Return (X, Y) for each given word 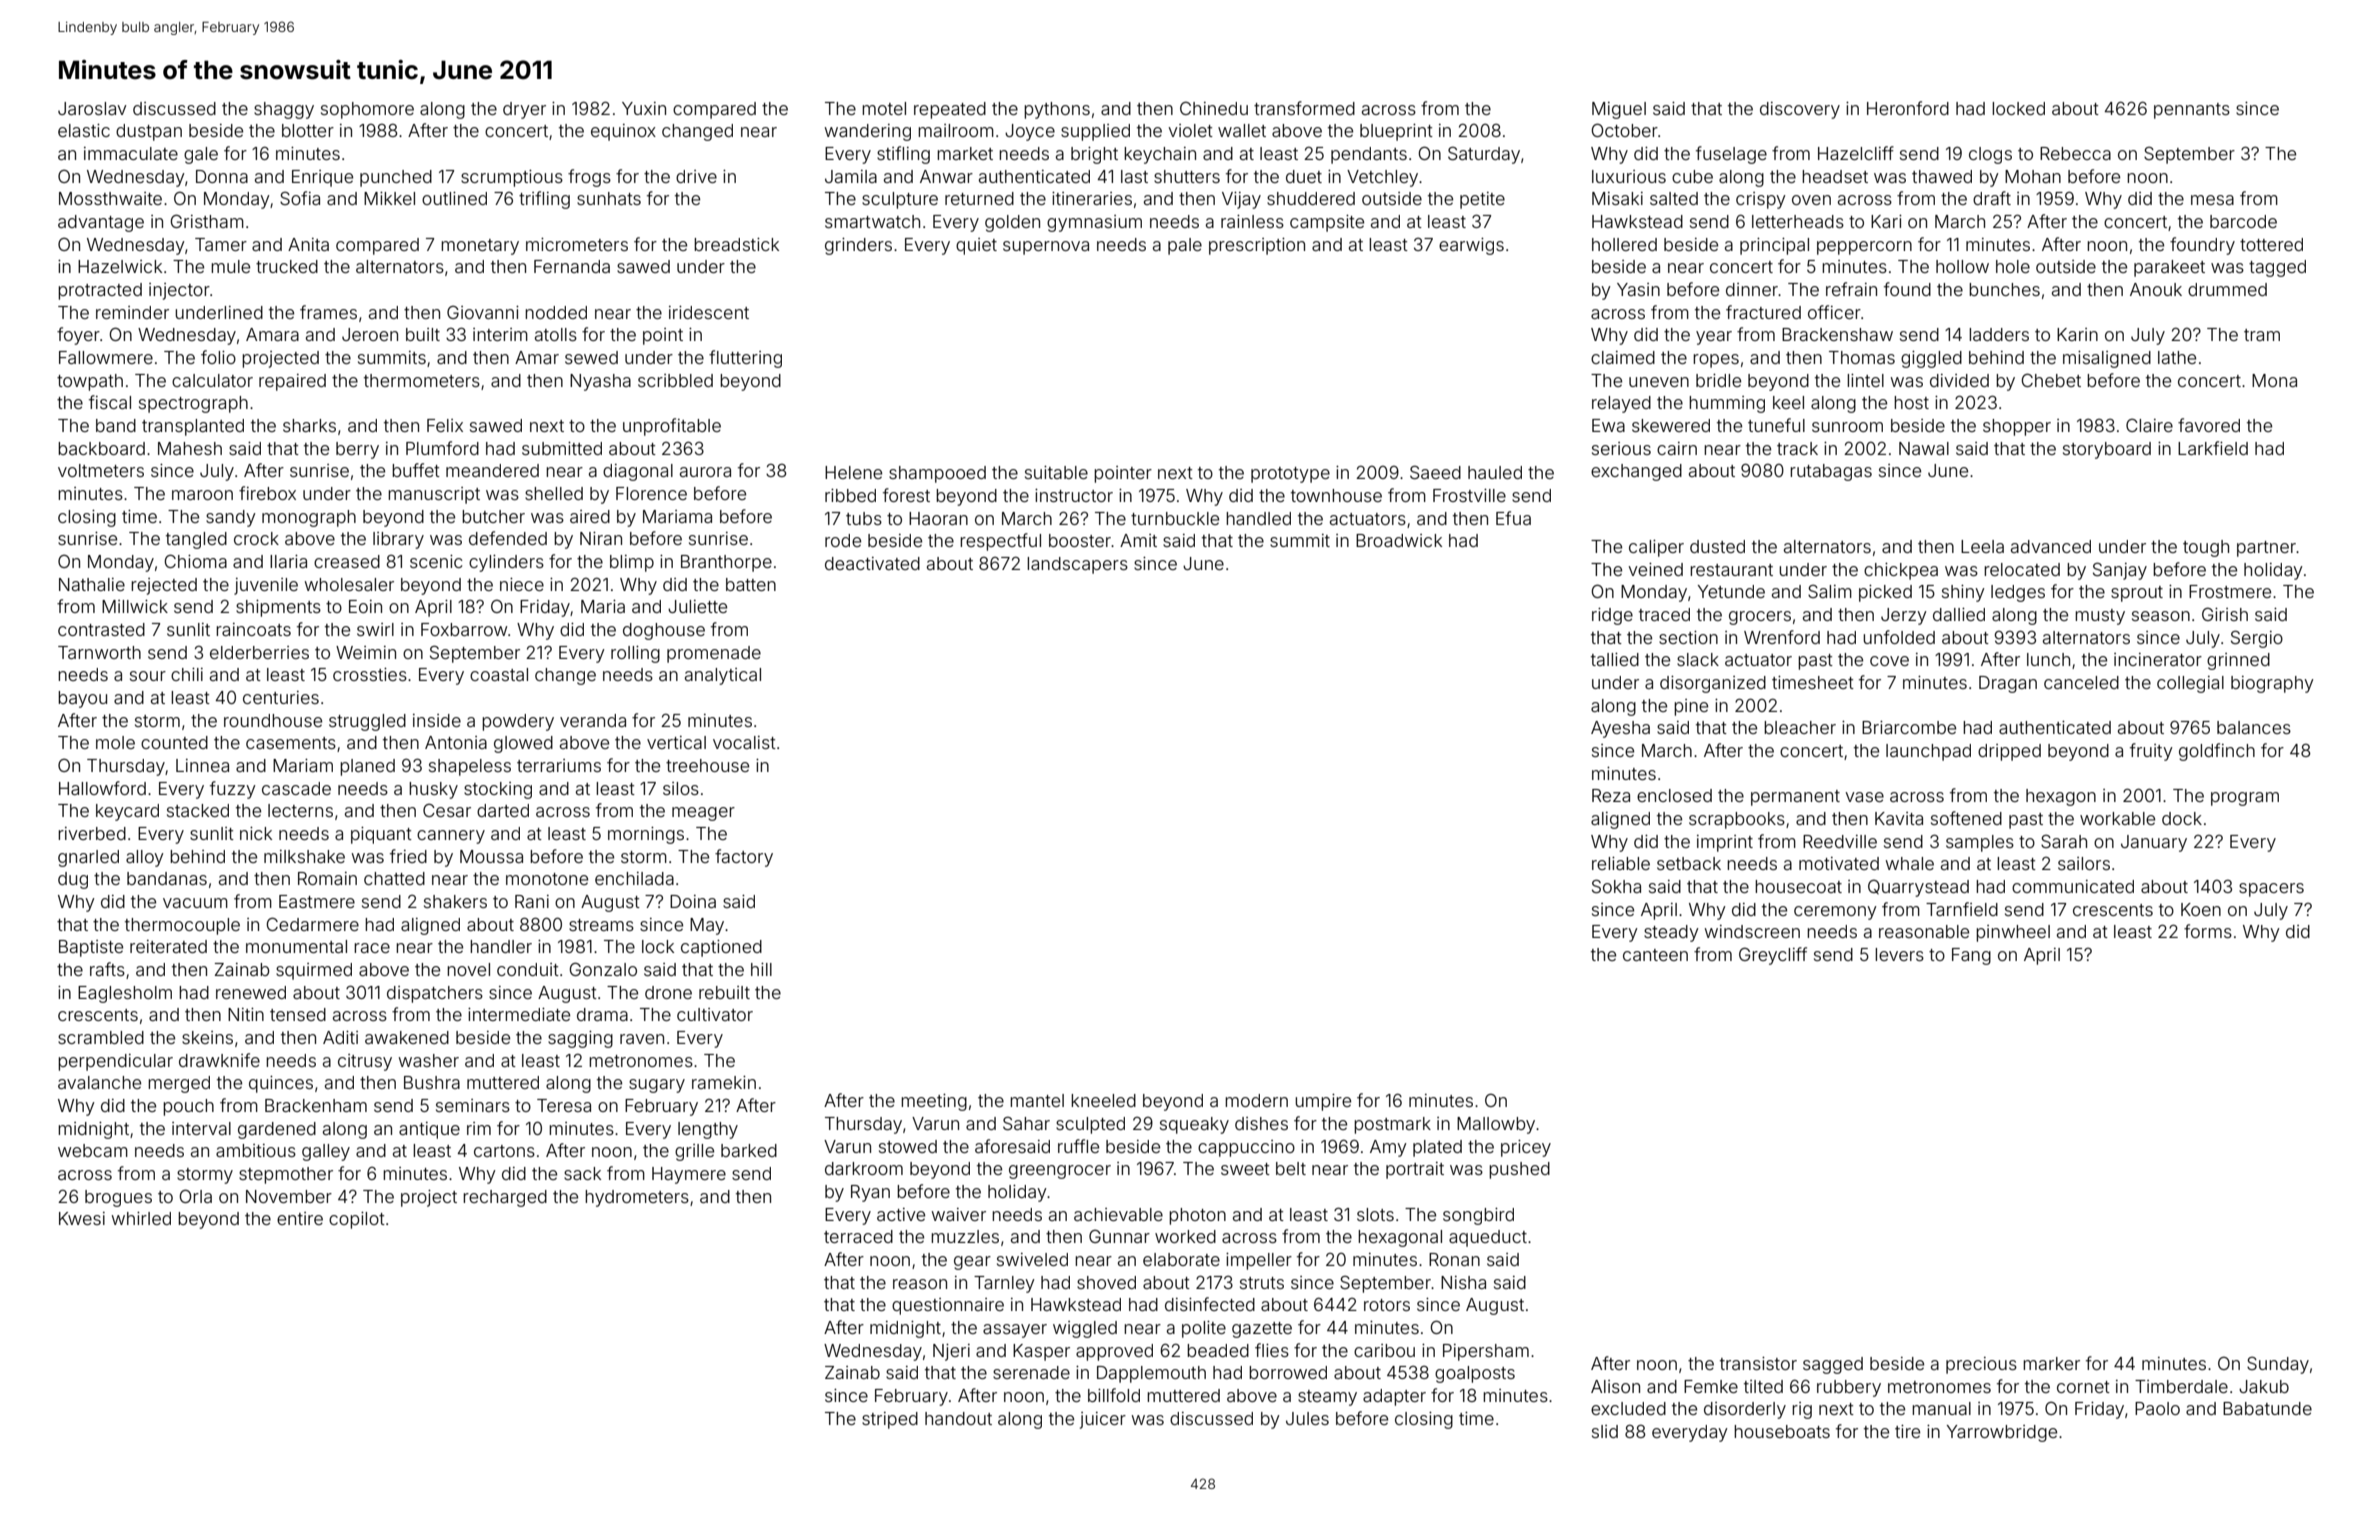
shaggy (284, 110)
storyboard (2107, 450)
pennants (2192, 111)
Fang (1971, 956)
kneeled (1103, 1100)
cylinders (506, 563)
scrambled (101, 1037)
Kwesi (82, 1218)
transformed (1304, 108)
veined (1655, 569)
